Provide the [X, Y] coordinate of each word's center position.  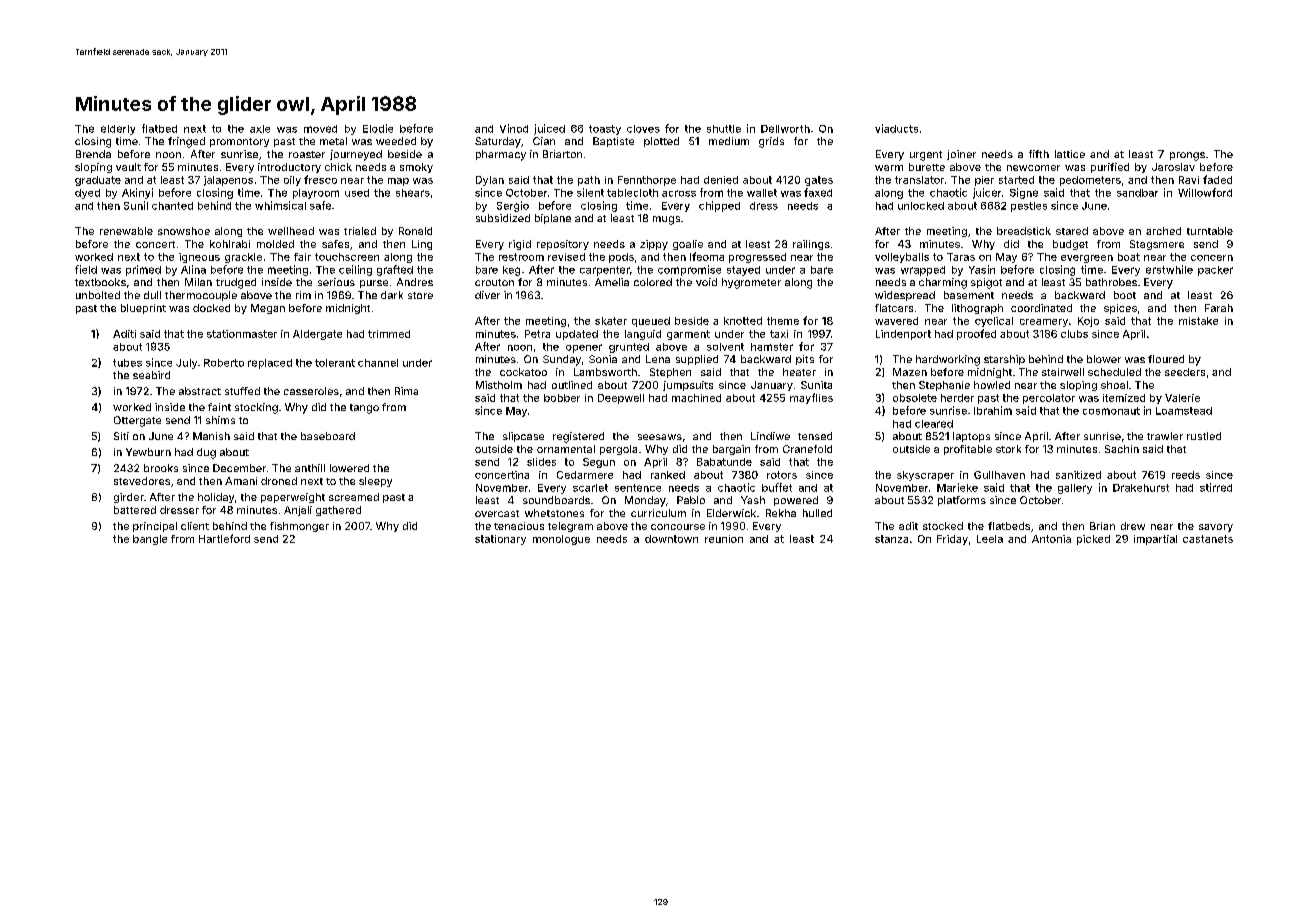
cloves [643, 129]
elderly [118, 130]
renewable [126, 231]
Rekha [781, 513]
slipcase [523, 437]
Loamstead [1184, 411]
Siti [121, 436]
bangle [150, 540]
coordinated [1041, 308]
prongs [1187, 156]
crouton [494, 282]
